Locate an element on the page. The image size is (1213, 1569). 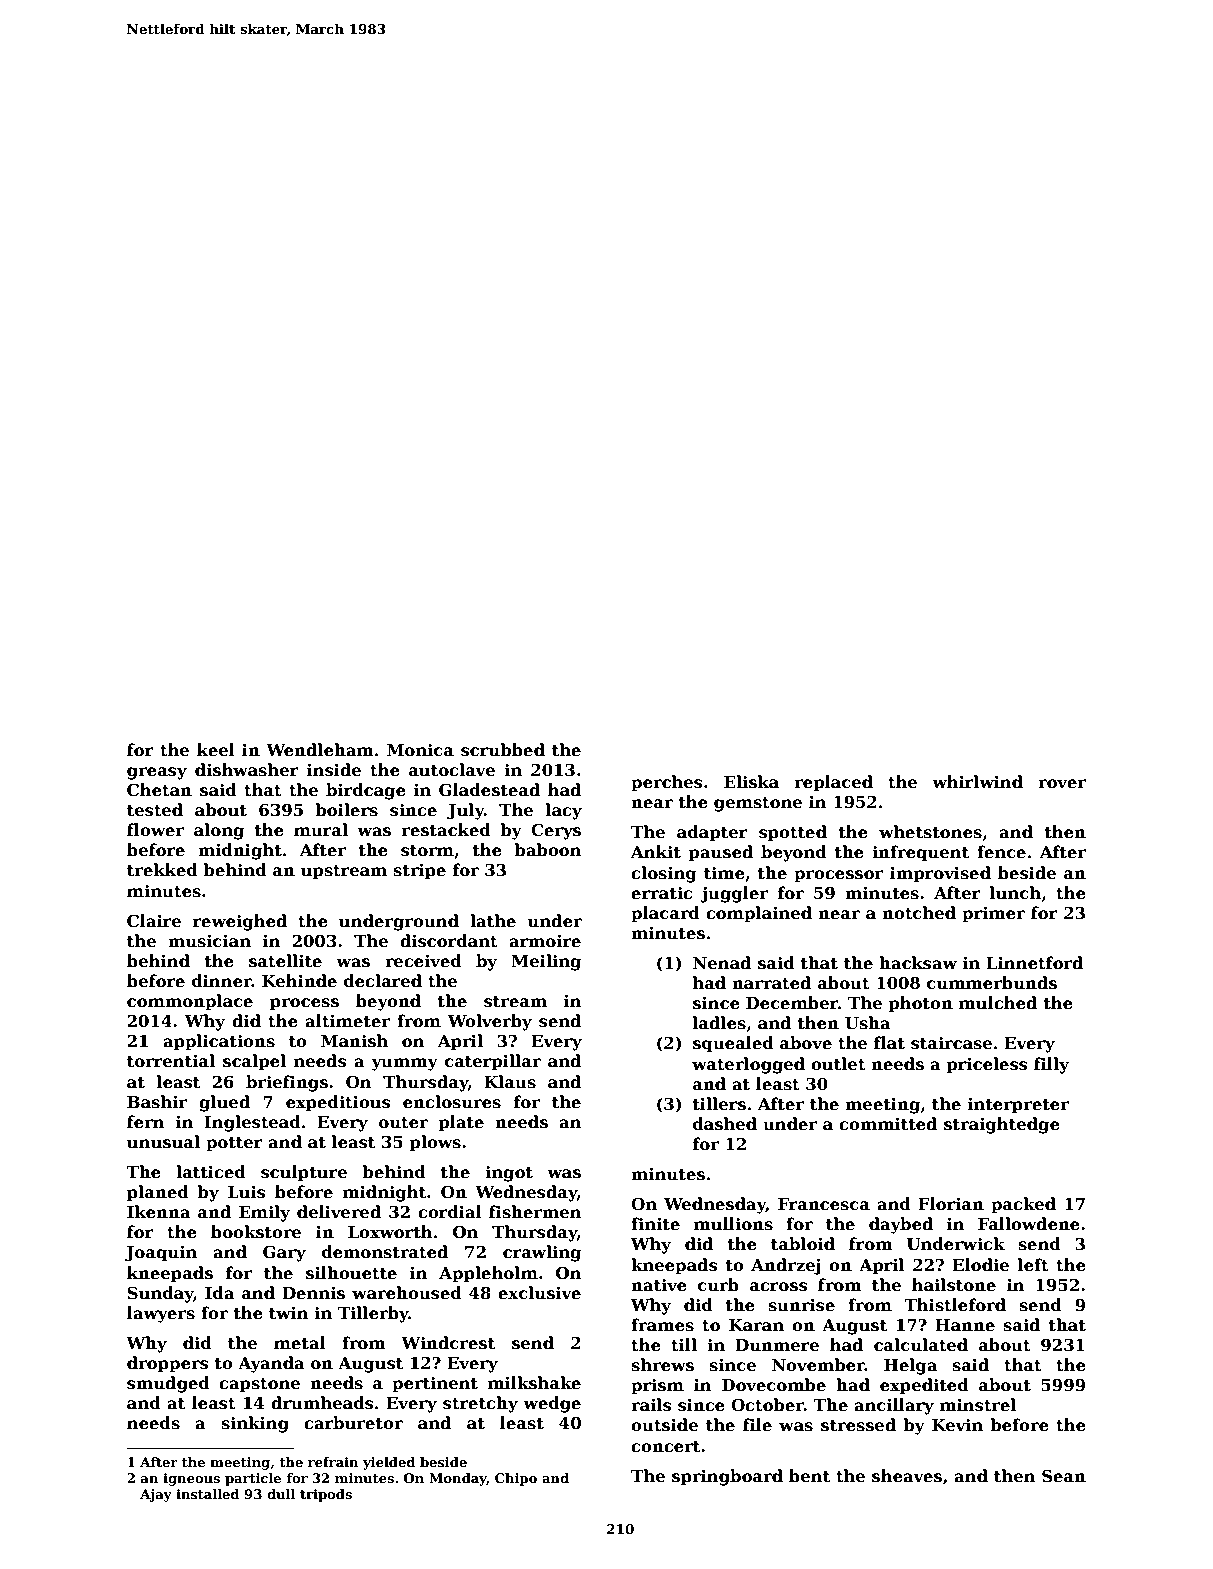
bookstore is located at coordinates (256, 1232).
